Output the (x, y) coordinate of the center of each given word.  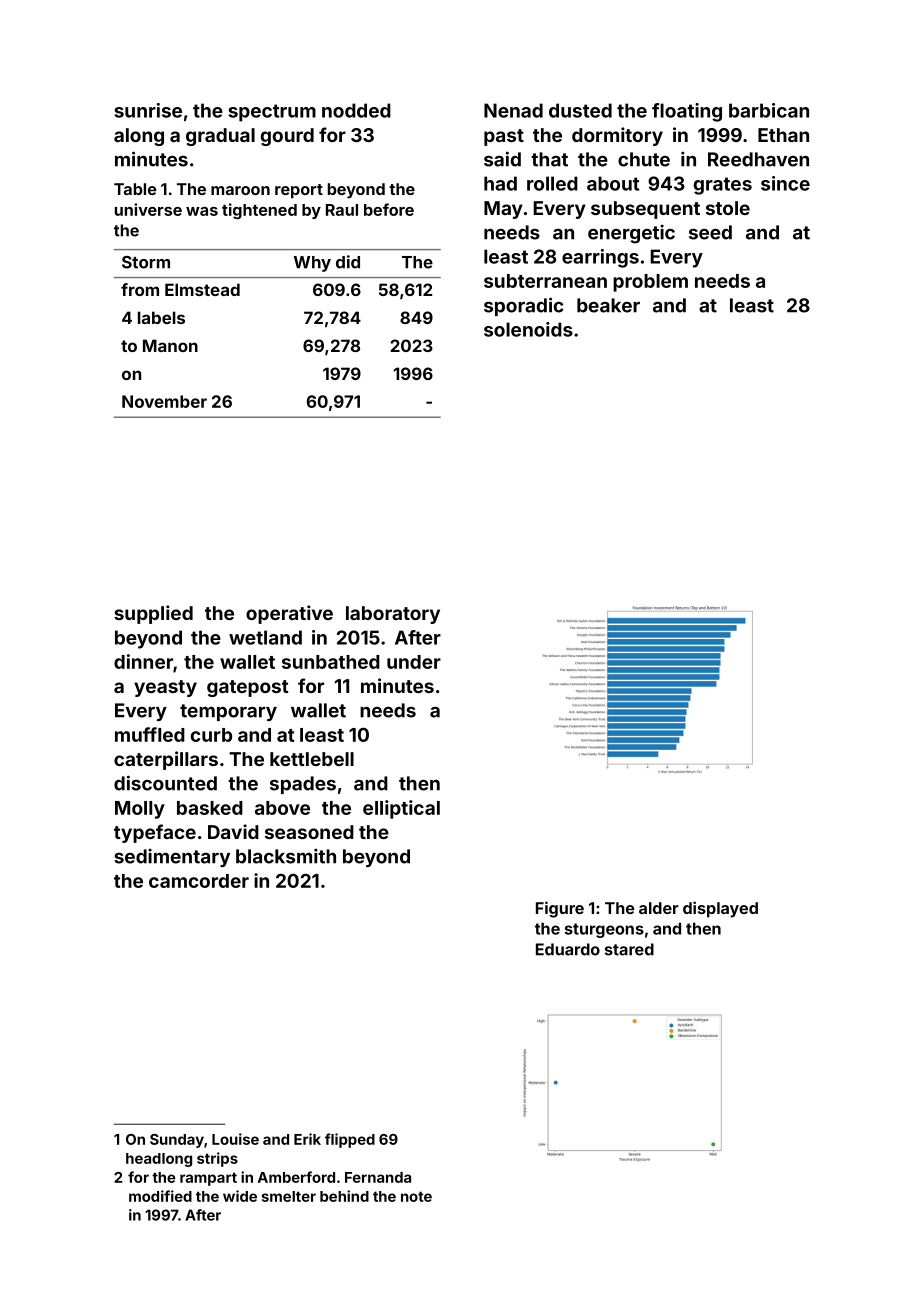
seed (710, 232)
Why (312, 264)
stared (629, 949)
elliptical (401, 809)
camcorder (199, 881)
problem (650, 283)
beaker (608, 305)
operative (289, 614)
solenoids (528, 329)
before (389, 209)
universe (148, 209)
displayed (720, 909)
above (282, 808)
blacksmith (286, 856)
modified (160, 1196)
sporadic (524, 306)
